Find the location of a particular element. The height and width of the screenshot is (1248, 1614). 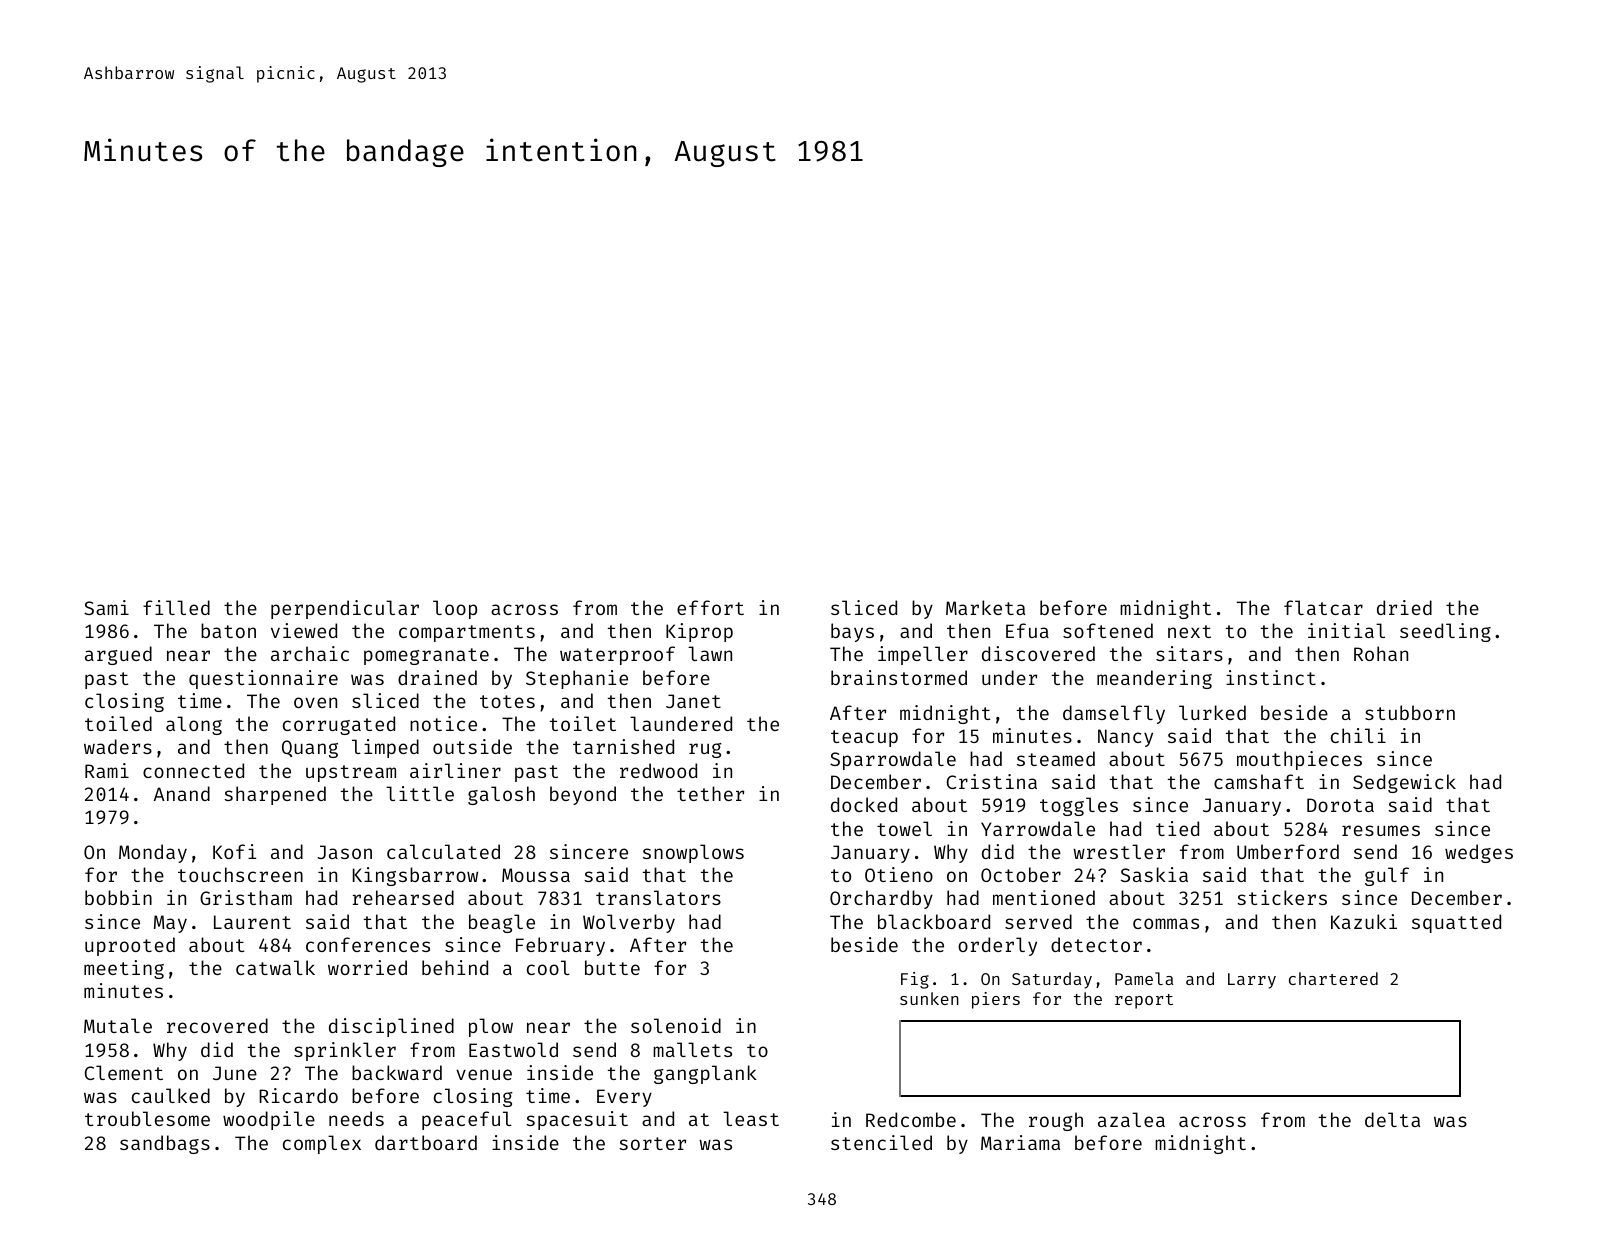

sitars is located at coordinates (1189, 653).
